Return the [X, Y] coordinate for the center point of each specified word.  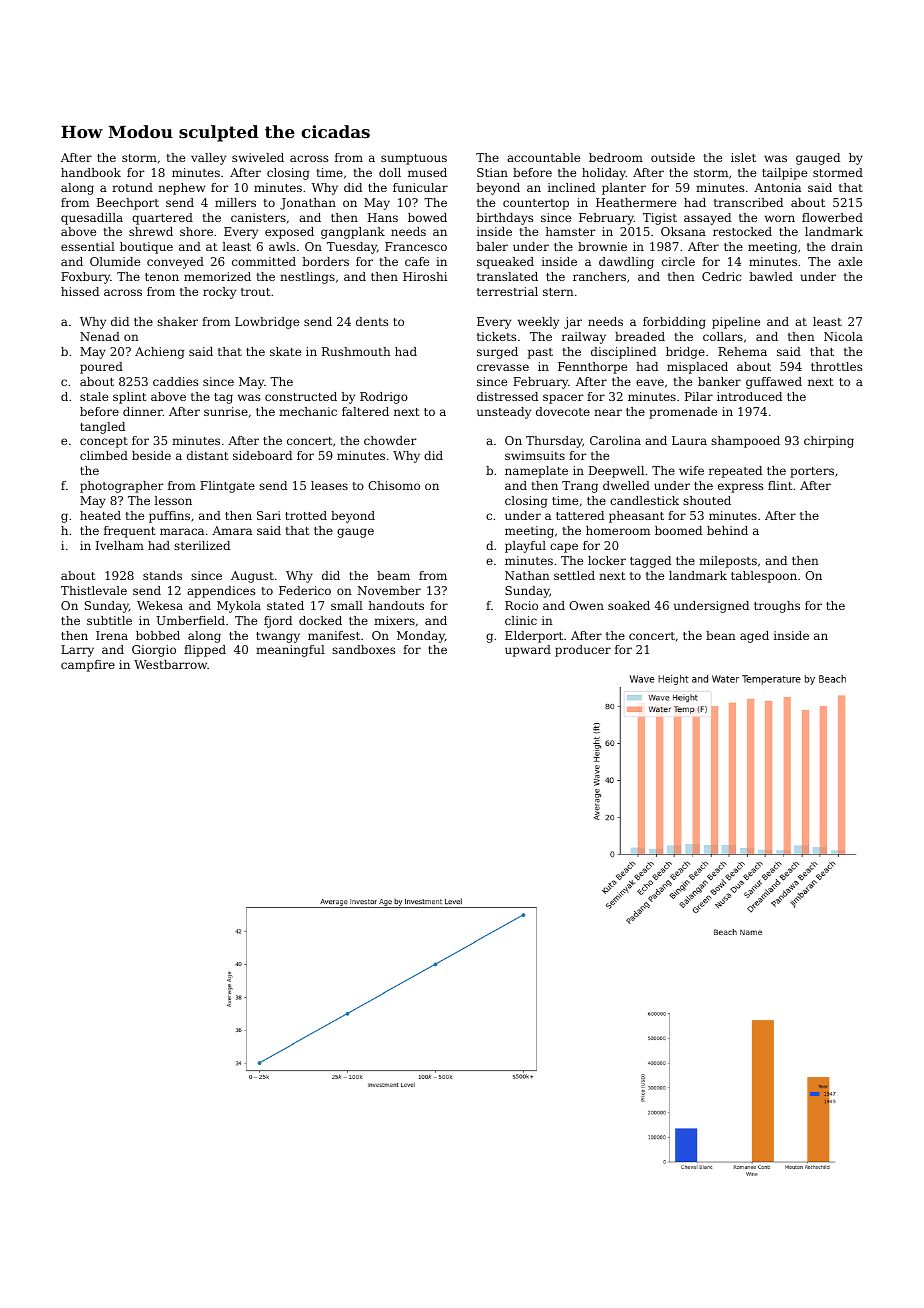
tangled [102, 428]
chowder [390, 440]
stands [162, 575]
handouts [396, 605]
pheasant [636, 517]
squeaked [505, 263]
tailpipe [784, 174]
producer [583, 651]
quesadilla [92, 219]
